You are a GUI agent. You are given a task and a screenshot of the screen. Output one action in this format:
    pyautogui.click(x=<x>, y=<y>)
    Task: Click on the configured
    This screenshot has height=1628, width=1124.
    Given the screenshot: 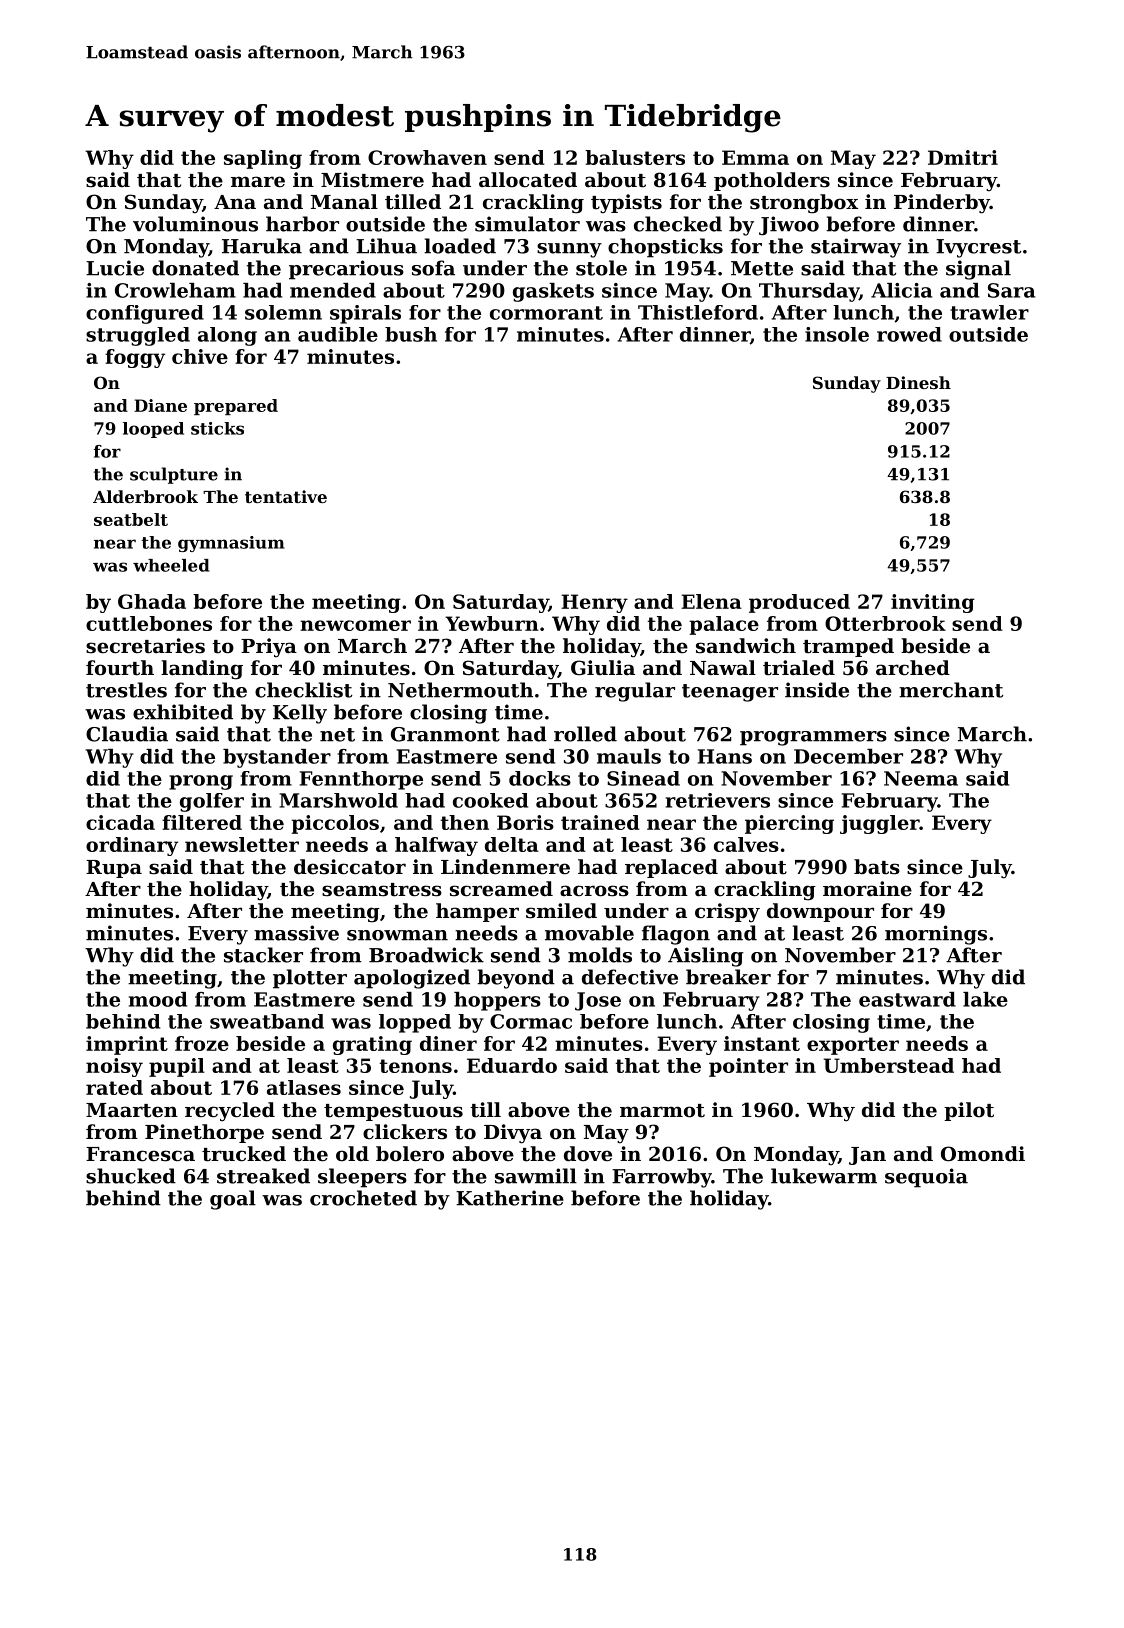 What is the action you would take?
    pyautogui.click(x=145, y=314)
